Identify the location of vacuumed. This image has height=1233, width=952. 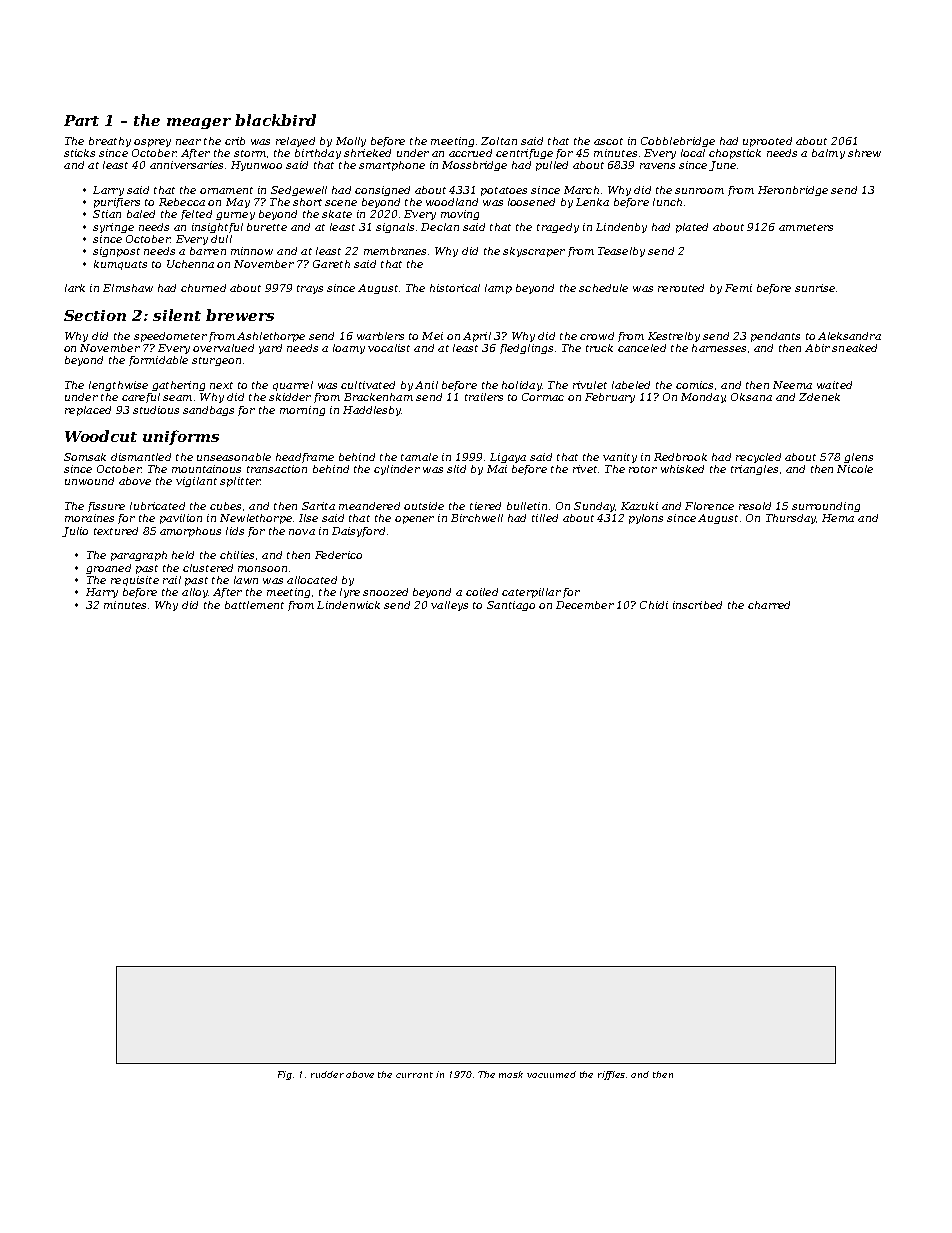
(551, 1074).
